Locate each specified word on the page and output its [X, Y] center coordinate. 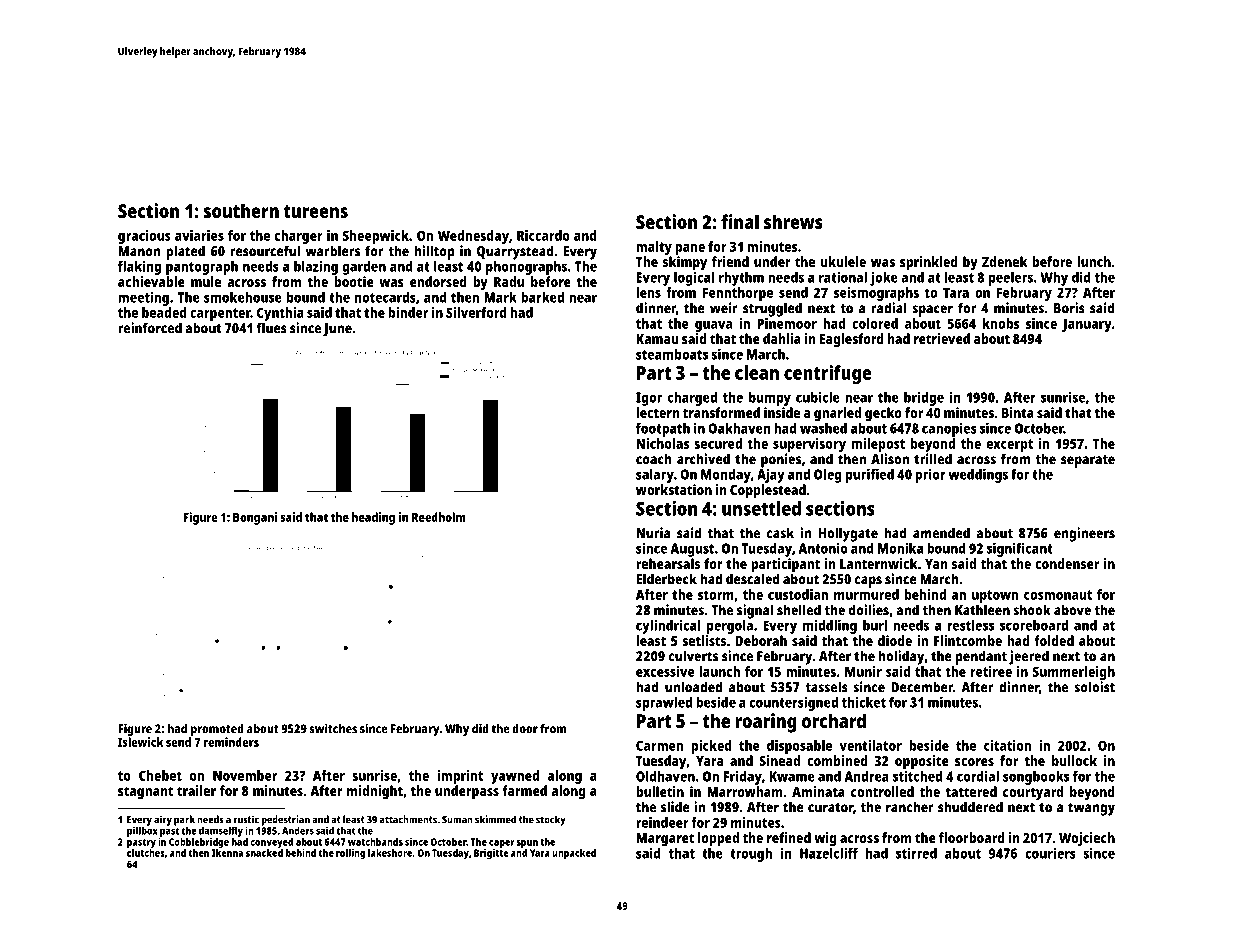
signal [755, 611]
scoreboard [1034, 625]
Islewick [140, 742]
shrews [793, 221]
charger [299, 237]
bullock [1074, 760]
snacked [264, 853]
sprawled [664, 704]
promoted [217, 730]
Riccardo [543, 235]
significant [1020, 550]
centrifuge [828, 375]
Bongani [255, 518]
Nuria [653, 533]
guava [713, 326]
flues [271, 328]
